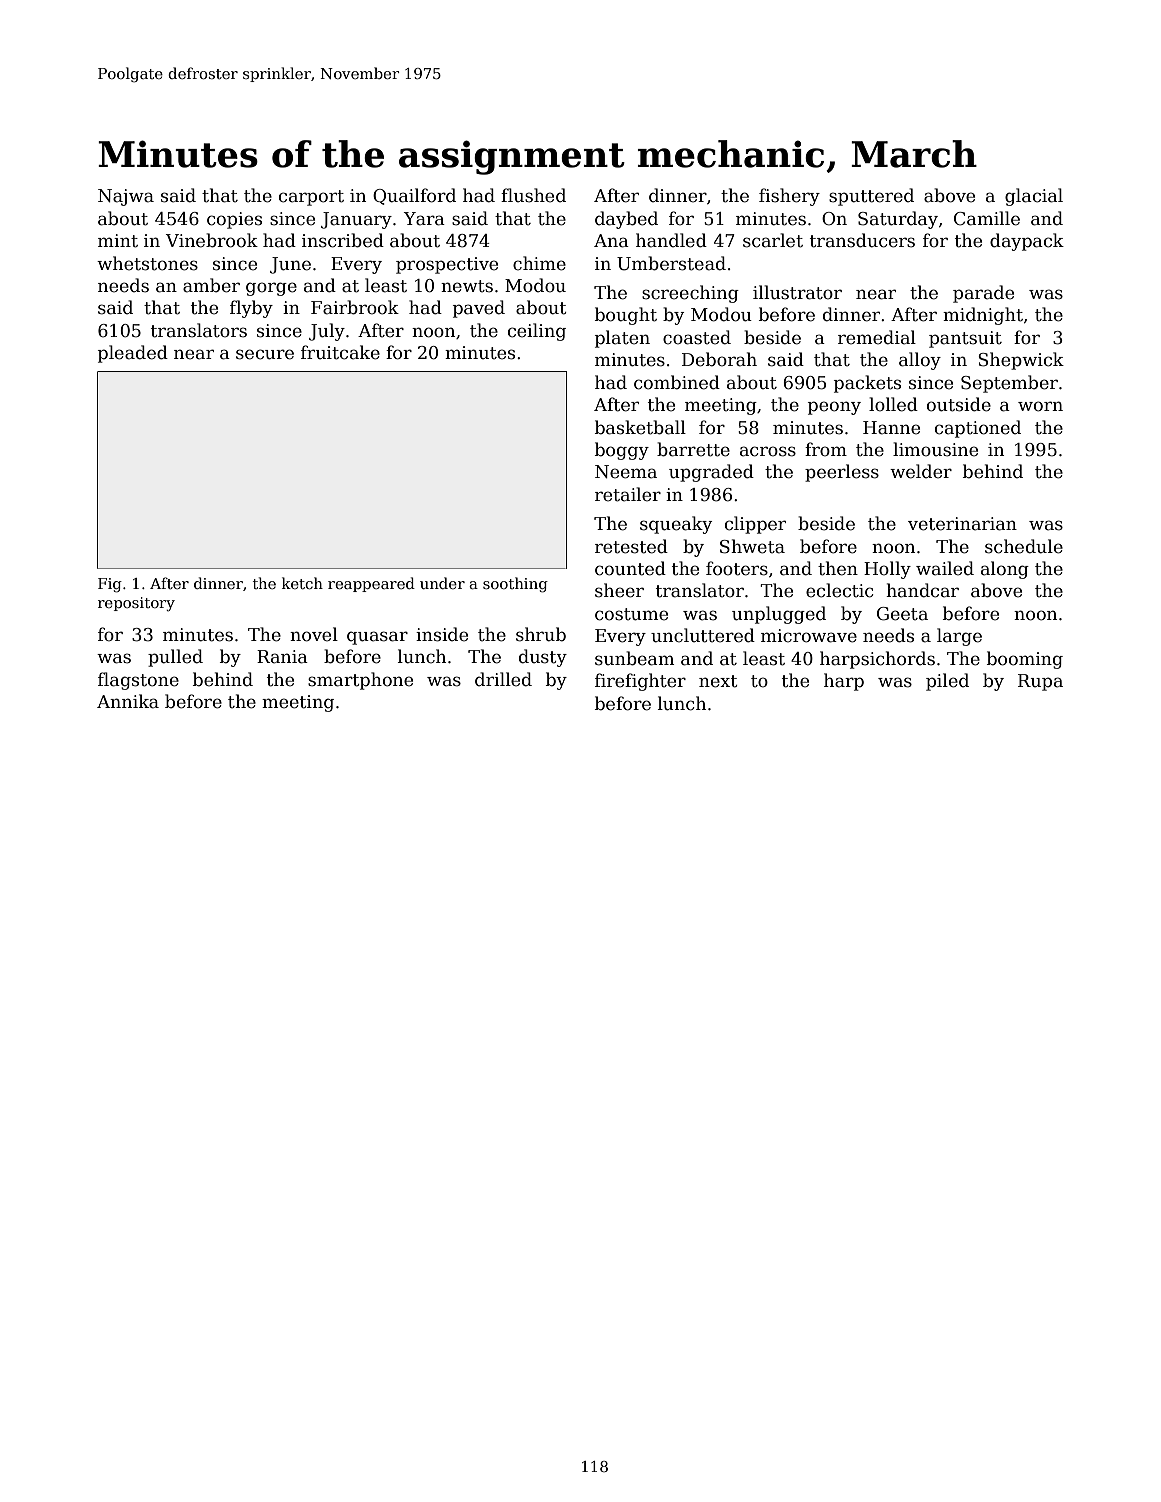 This image has height=1502, width=1161. I want to click on ceiling, so click(537, 332).
